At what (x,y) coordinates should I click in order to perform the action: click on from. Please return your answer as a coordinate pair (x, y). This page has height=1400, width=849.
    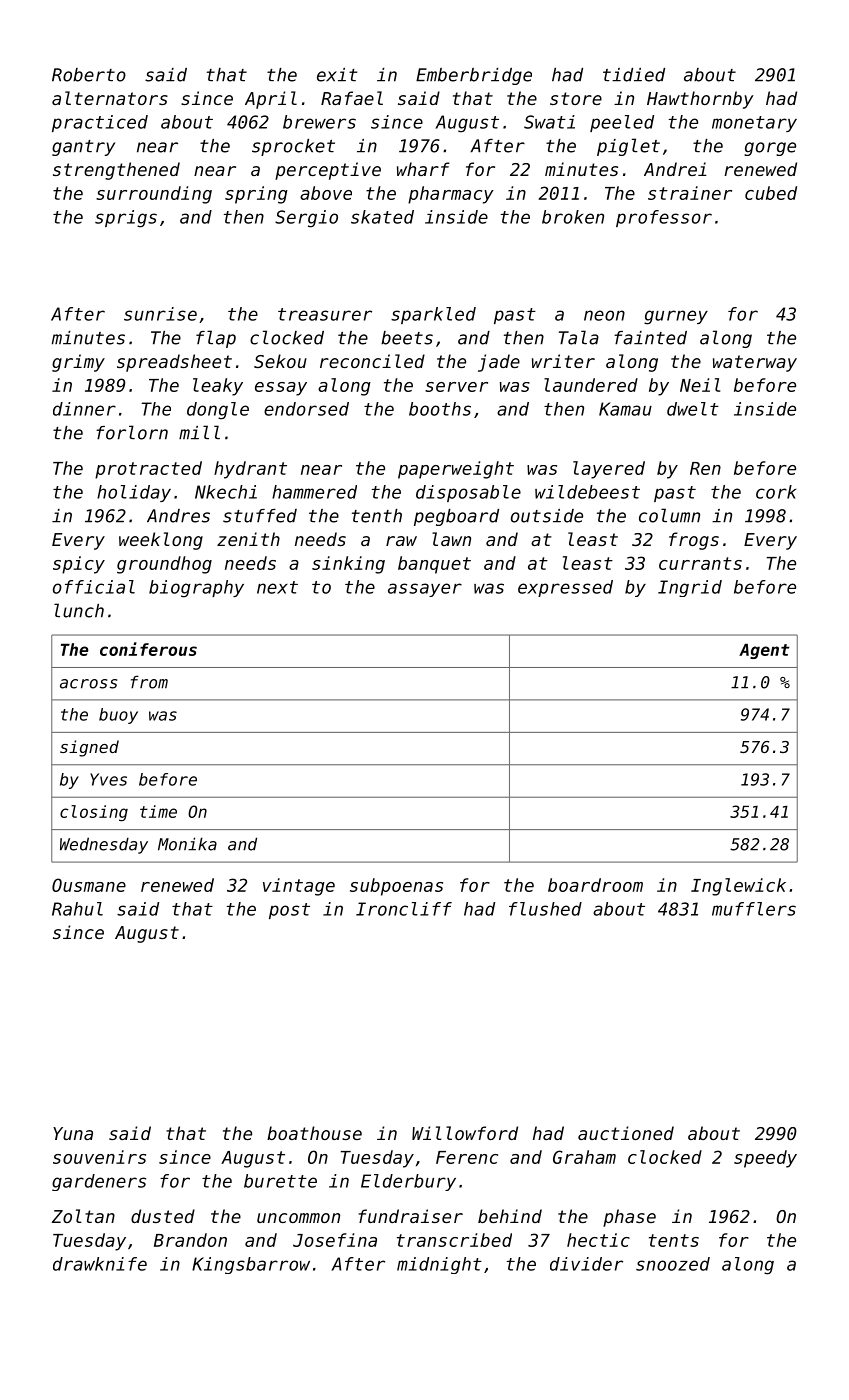
    Looking at the image, I should click on (149, 682).
